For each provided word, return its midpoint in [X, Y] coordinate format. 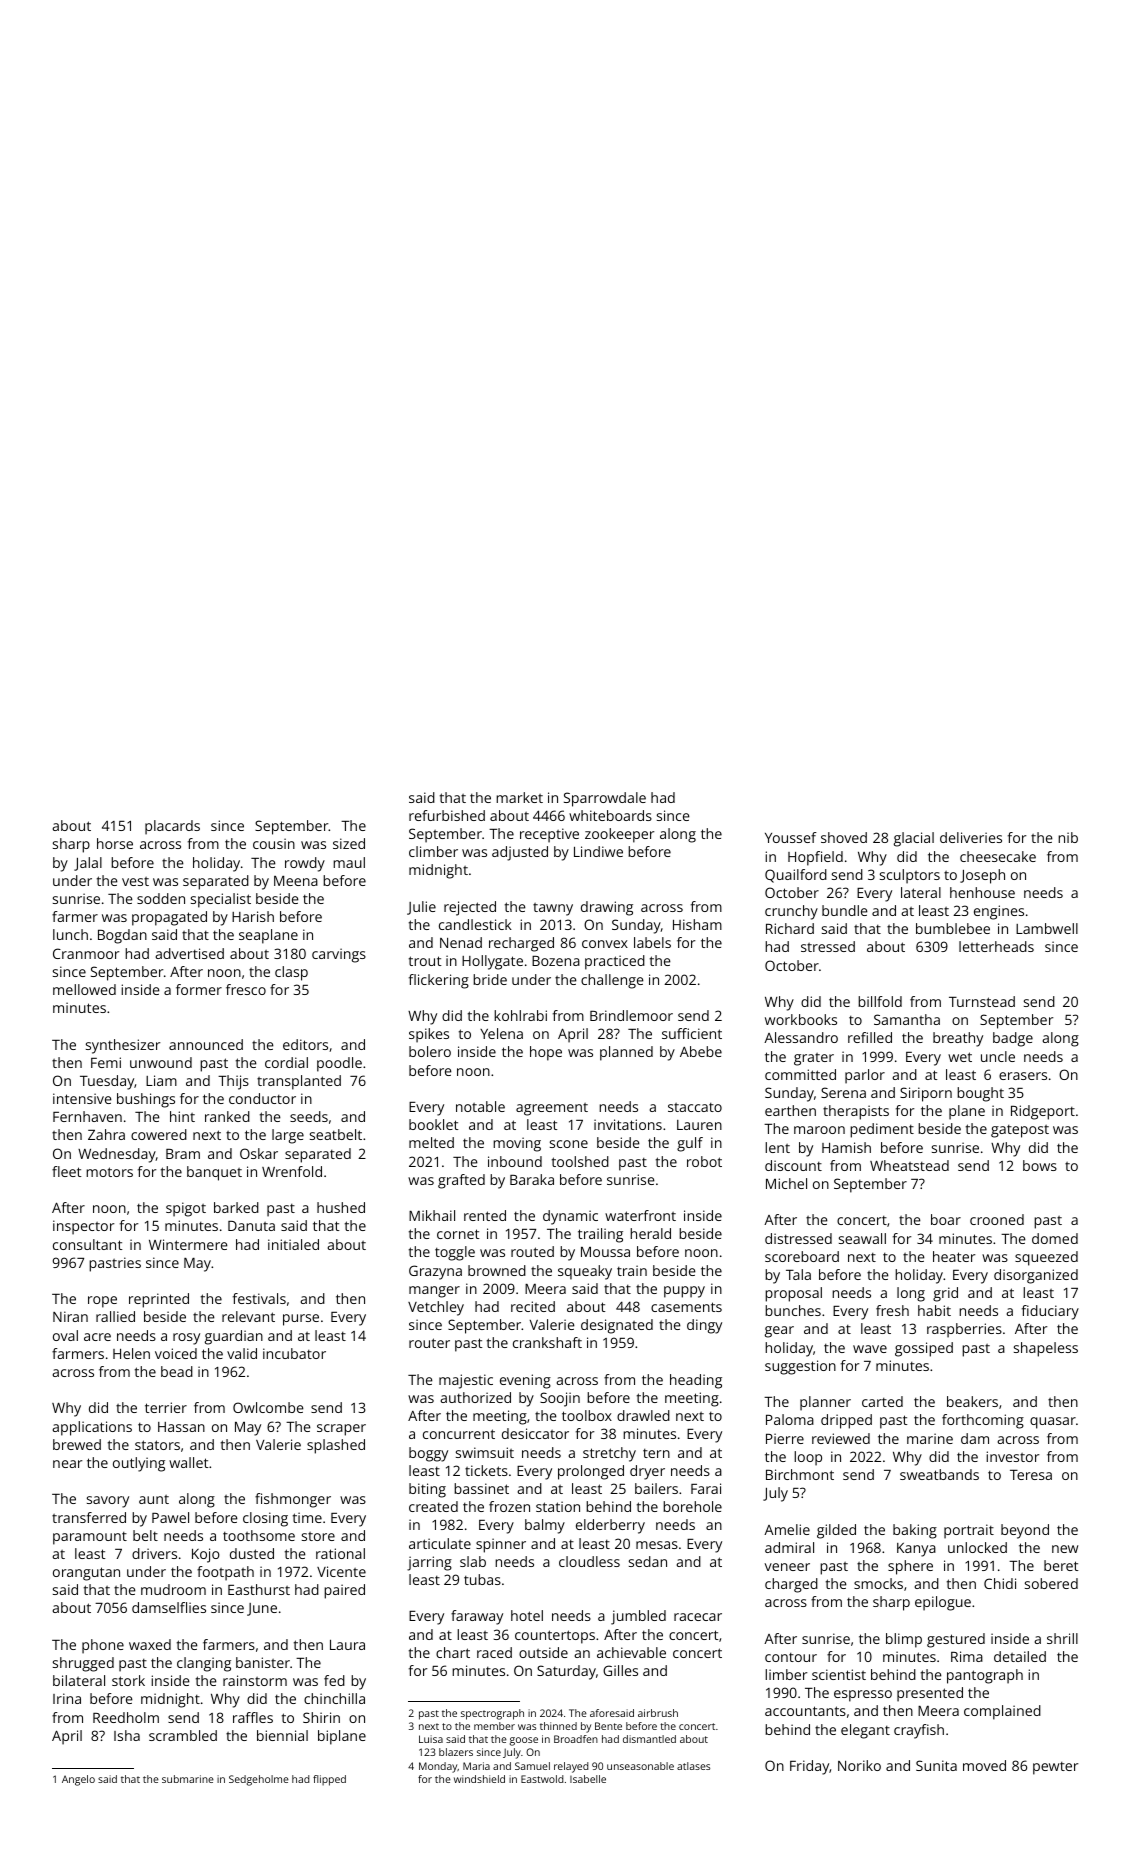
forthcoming [983, 1421]
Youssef [791, 837]
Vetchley [436, 1308]
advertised [189, 953]
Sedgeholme [259, 1780]
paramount [90, 1538]
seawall [862, 1238]
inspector [83, 1227]
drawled [643, 1415]
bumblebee [953, 928]
